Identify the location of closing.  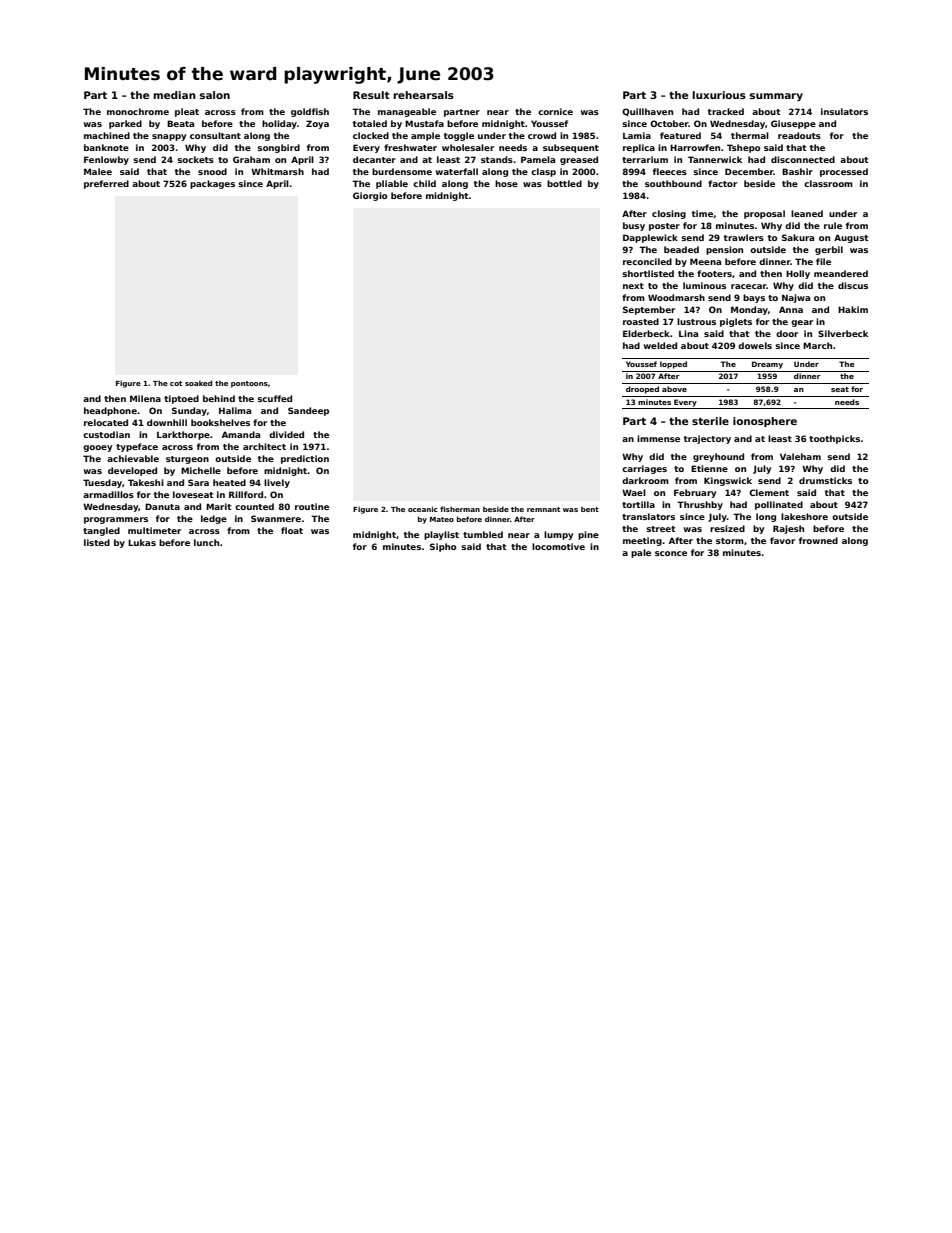
(669, 214).
